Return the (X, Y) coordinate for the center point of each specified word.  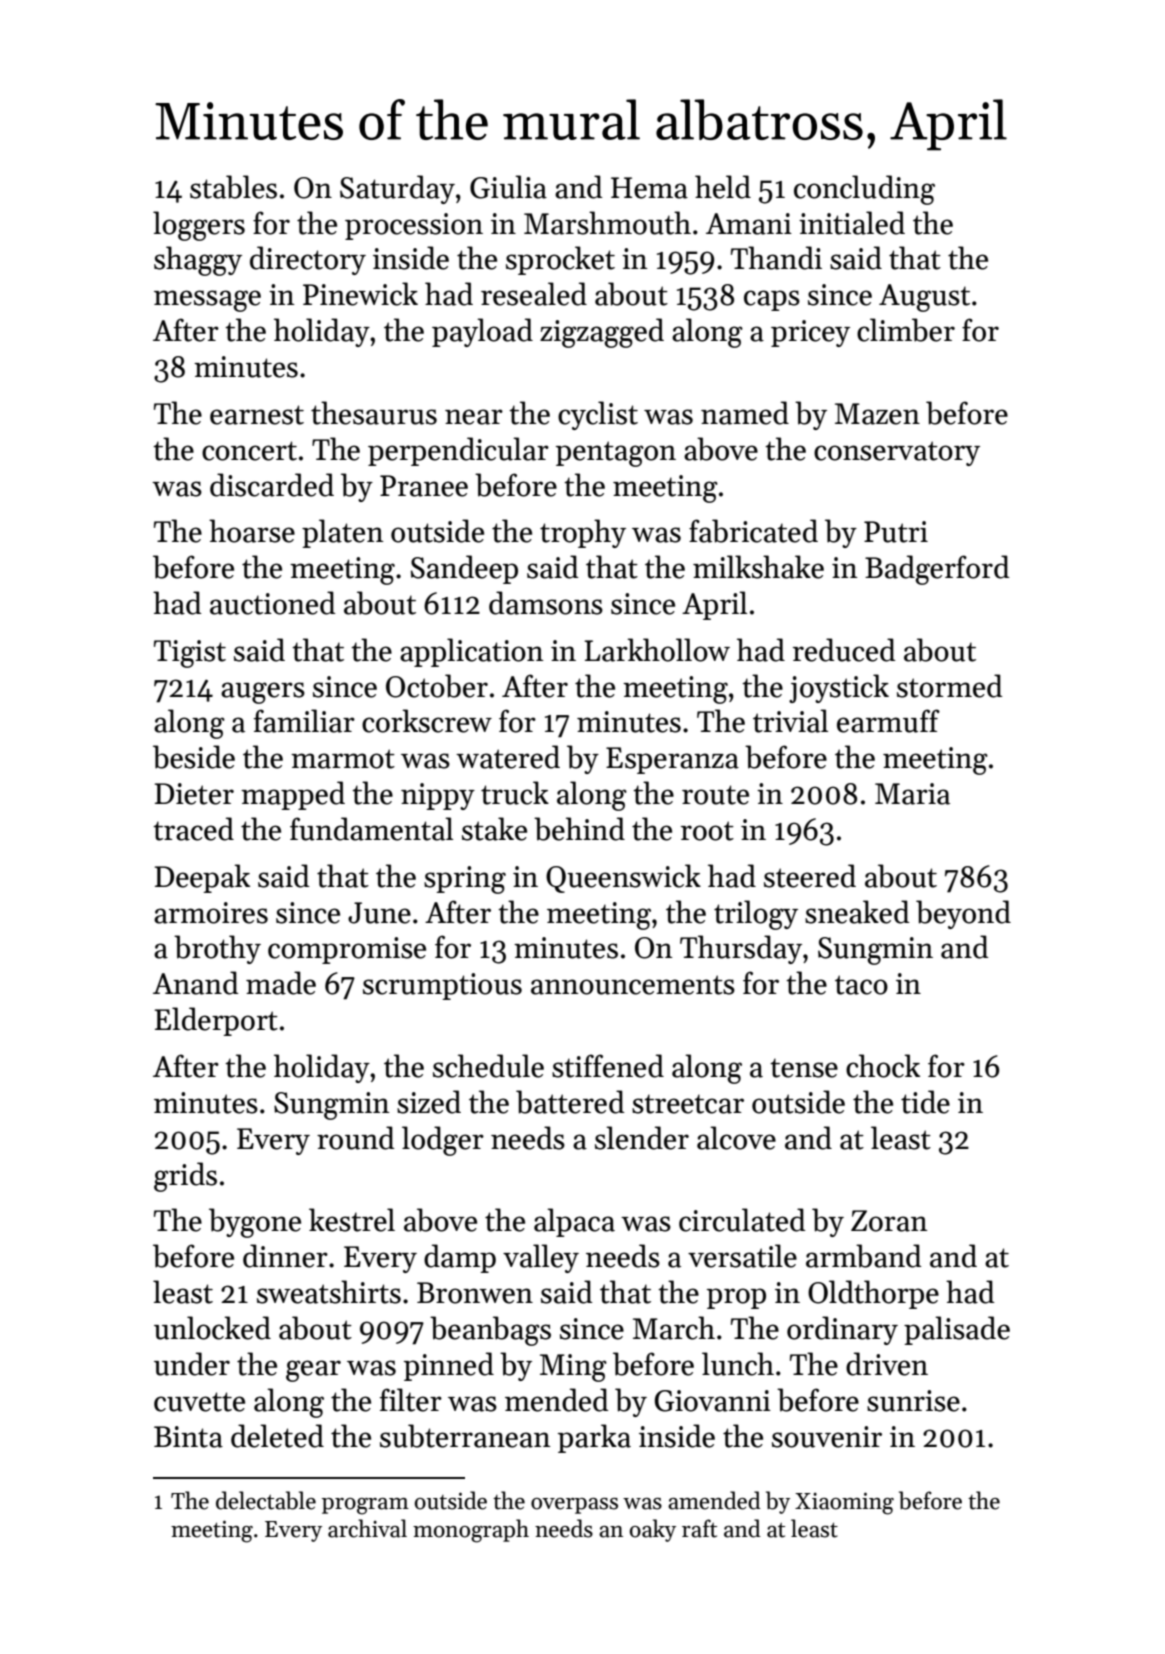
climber (906, 330)
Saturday (397, 189)
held (723, 187)
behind (579, 829)
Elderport (216, 1021)
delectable (266, 1500)
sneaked (857, 912)
